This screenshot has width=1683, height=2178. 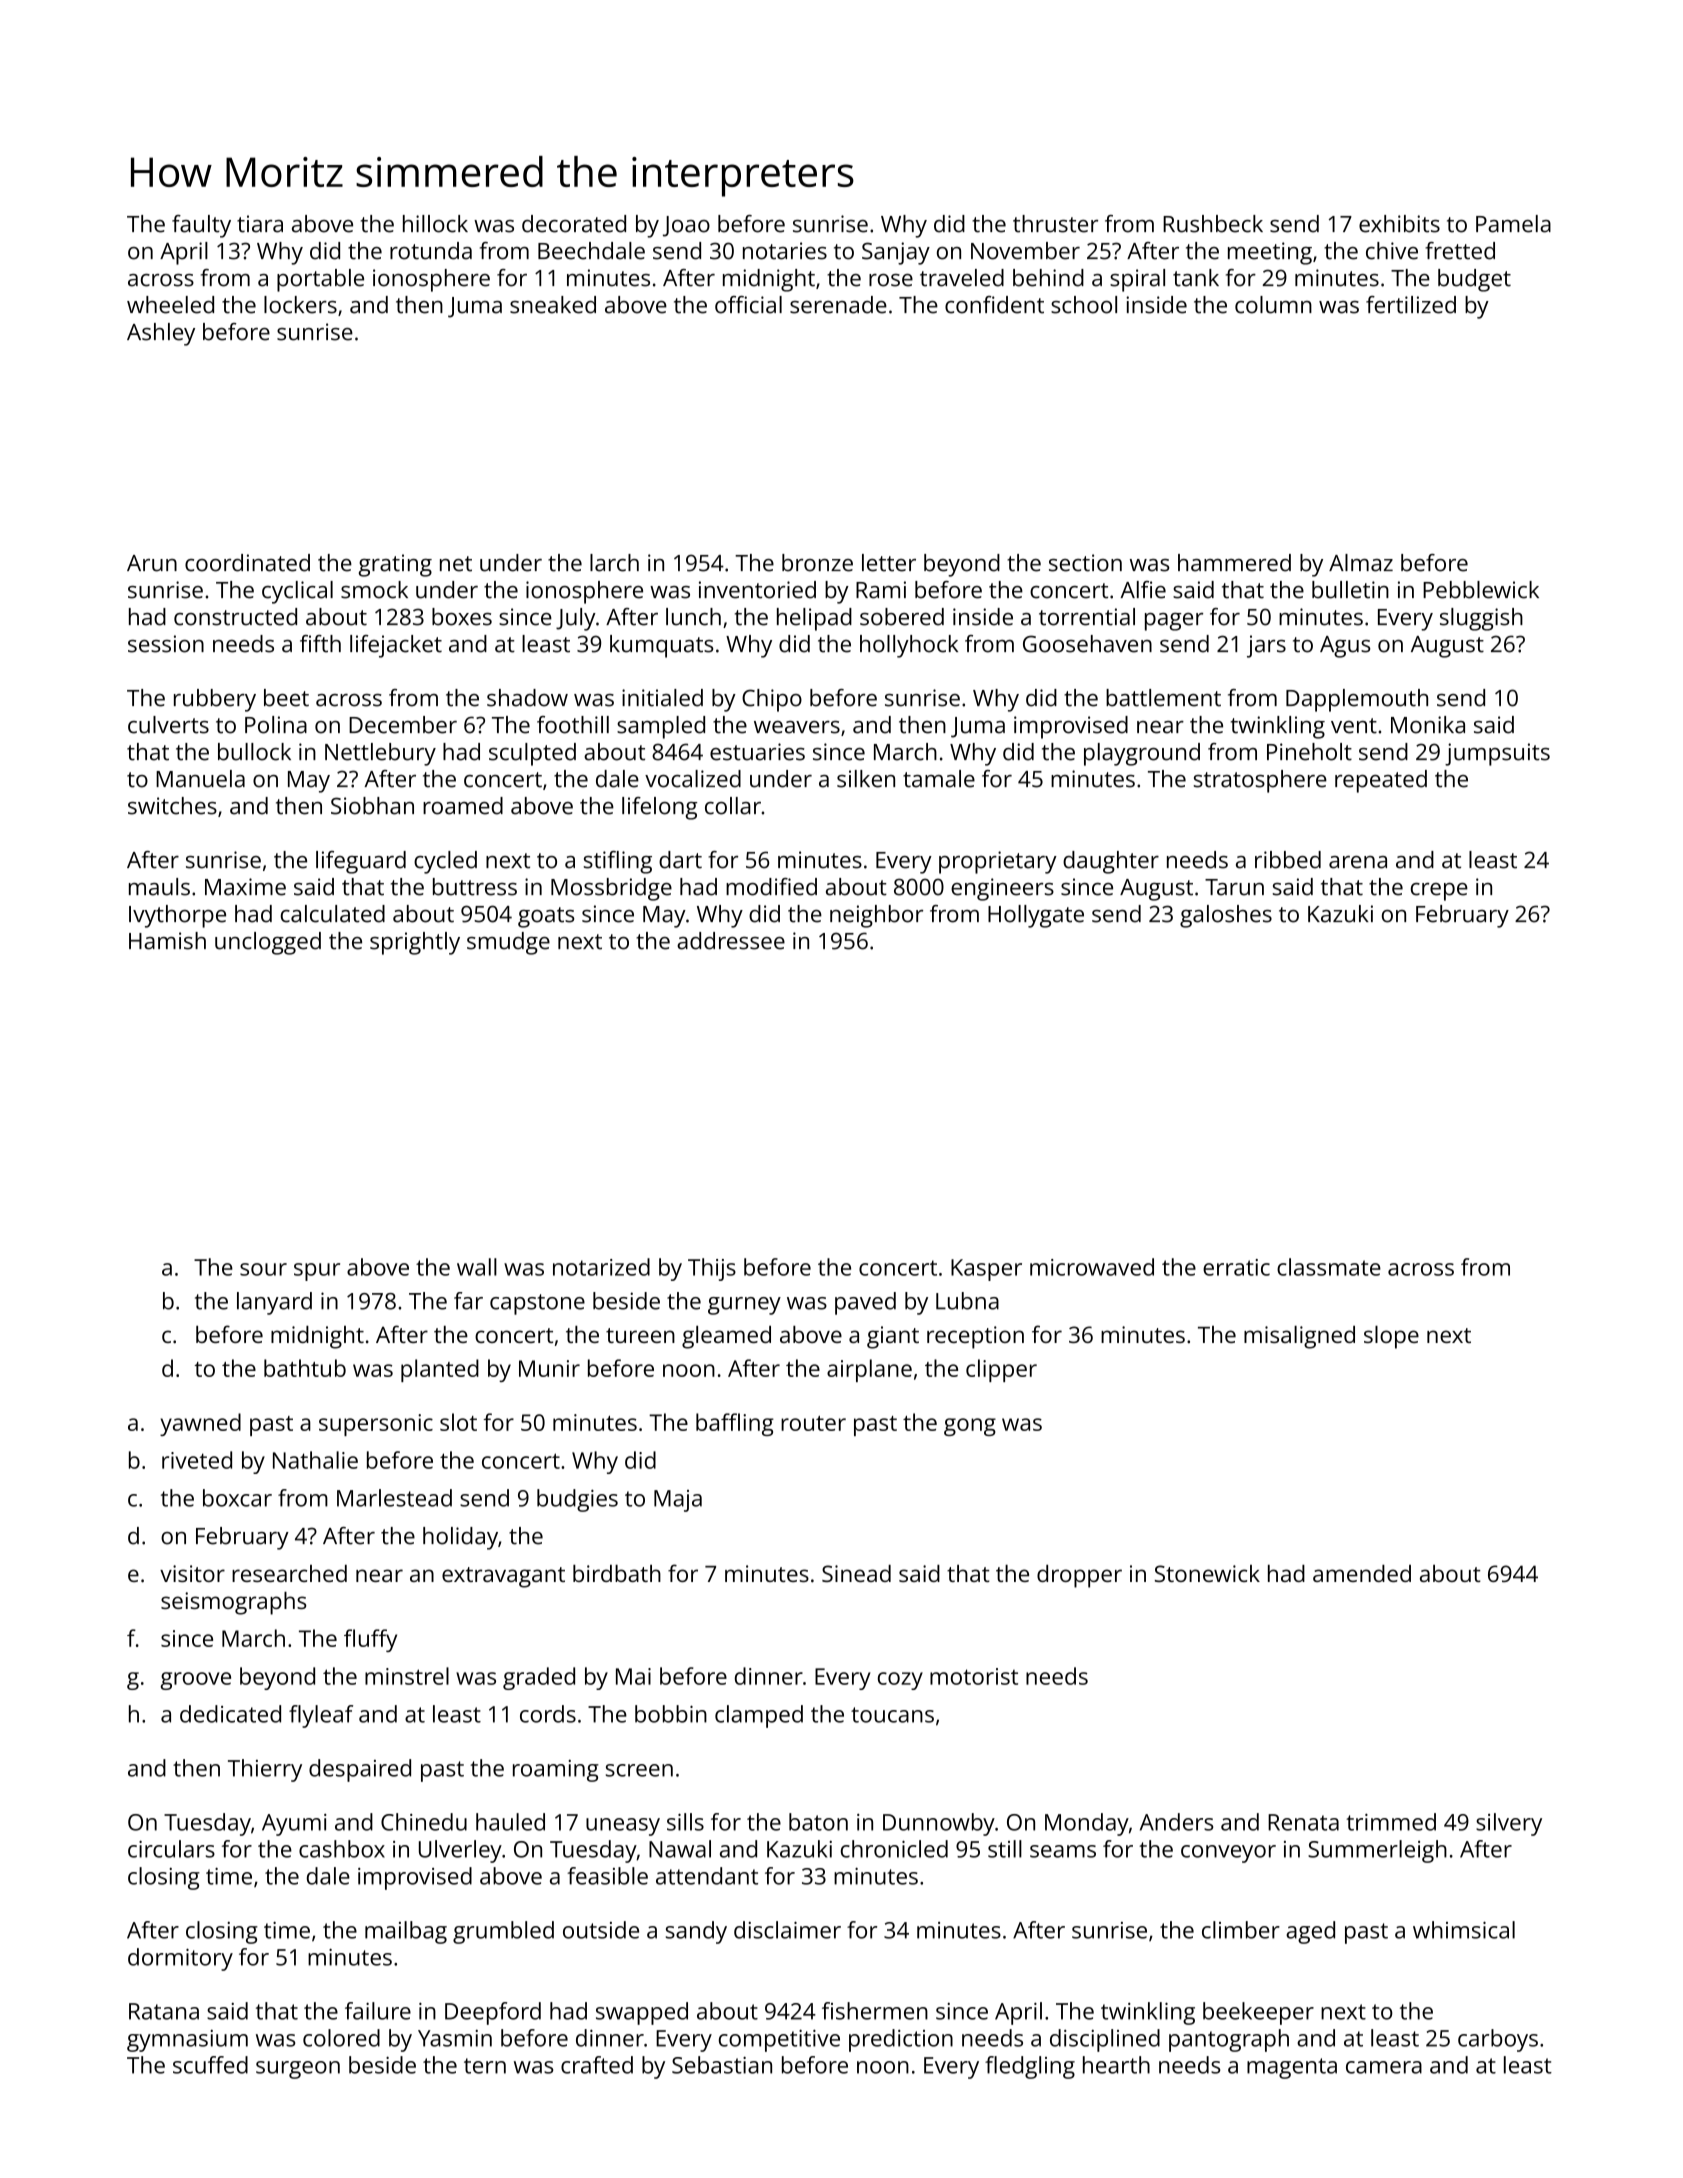 What do you see at coordinates (818, 1822) in the screenshot?
I see `baton` at bounding box center [818, 1822].
